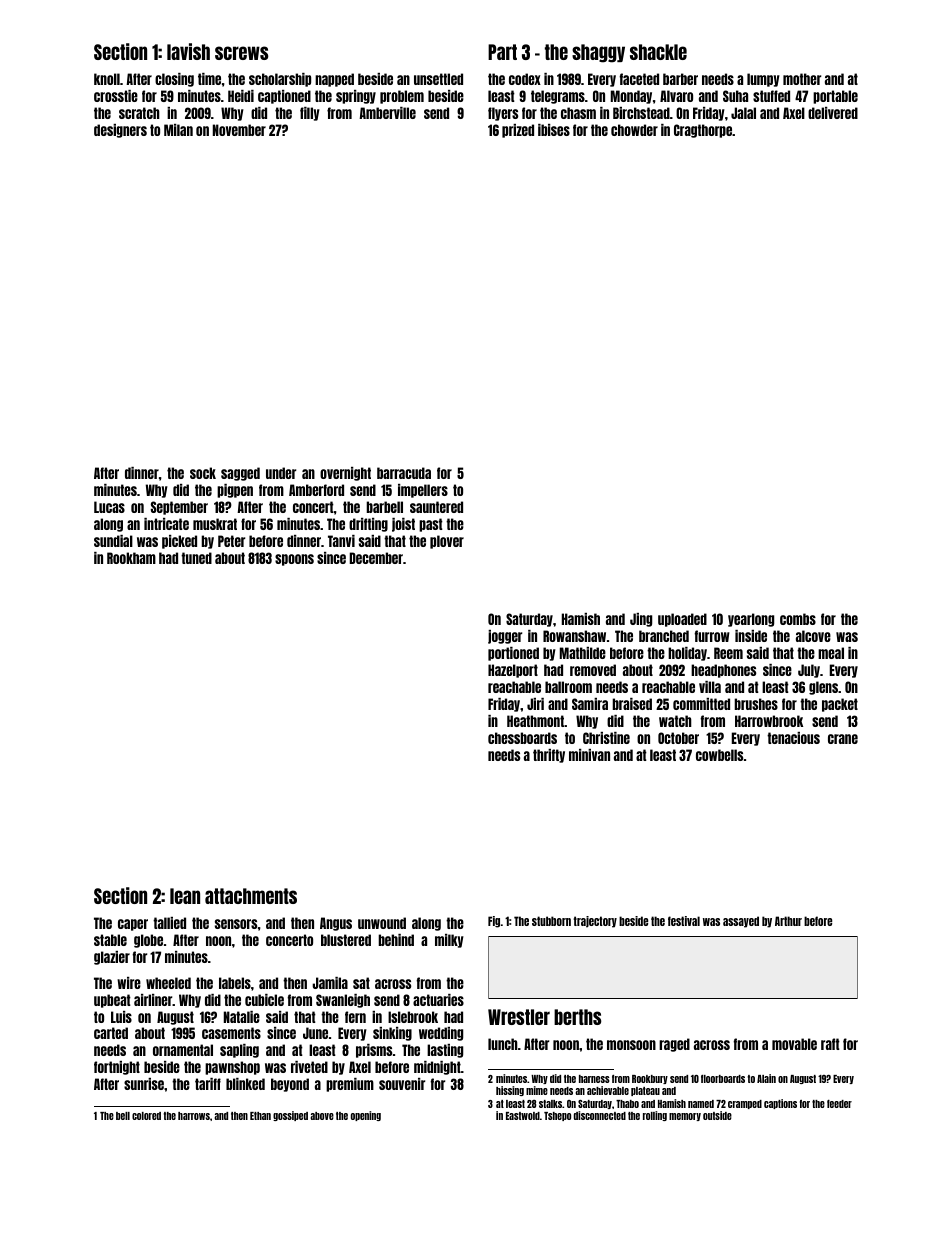 Image resolution: width=952 pixels, height=1233 pixels. What do you see at coordinates (260, 1116) in the screenshot?
I see `Ethan` at bounding box center [260, 1116].
